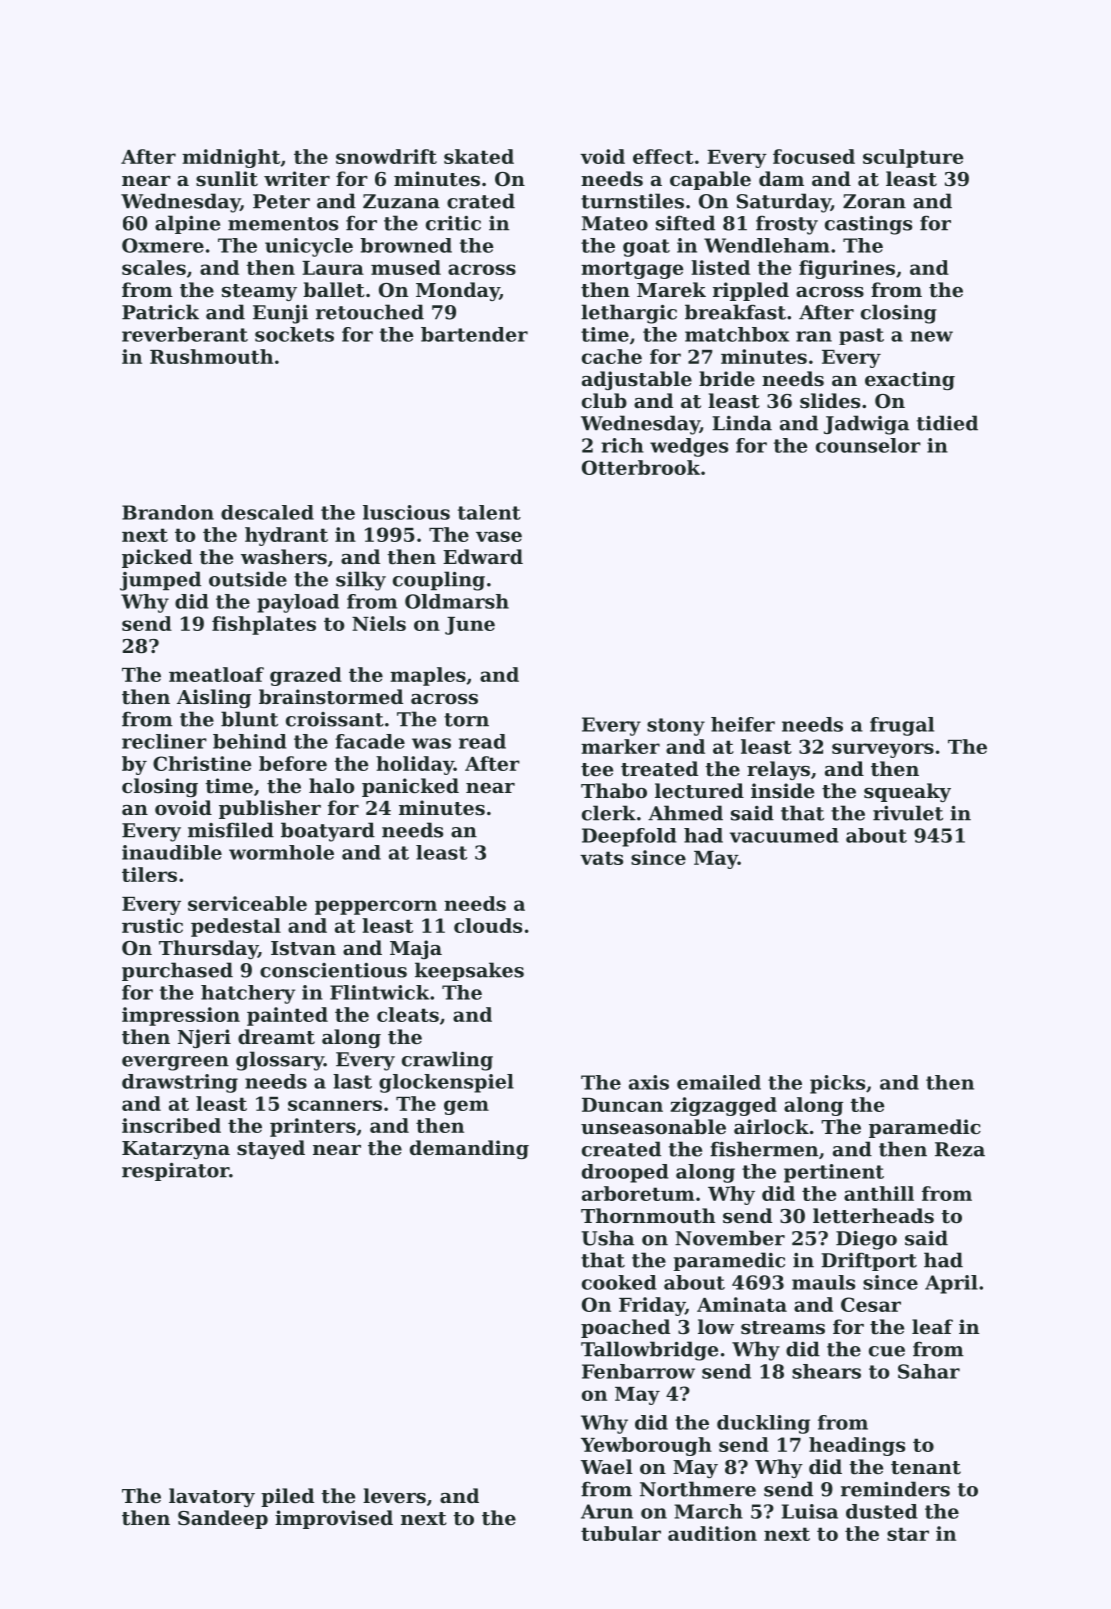 This document has width=1111, height=1609. What do you see at coordinates (632, 201) in the document?
I see `turnstiles` at bounding box center [632, 201].
